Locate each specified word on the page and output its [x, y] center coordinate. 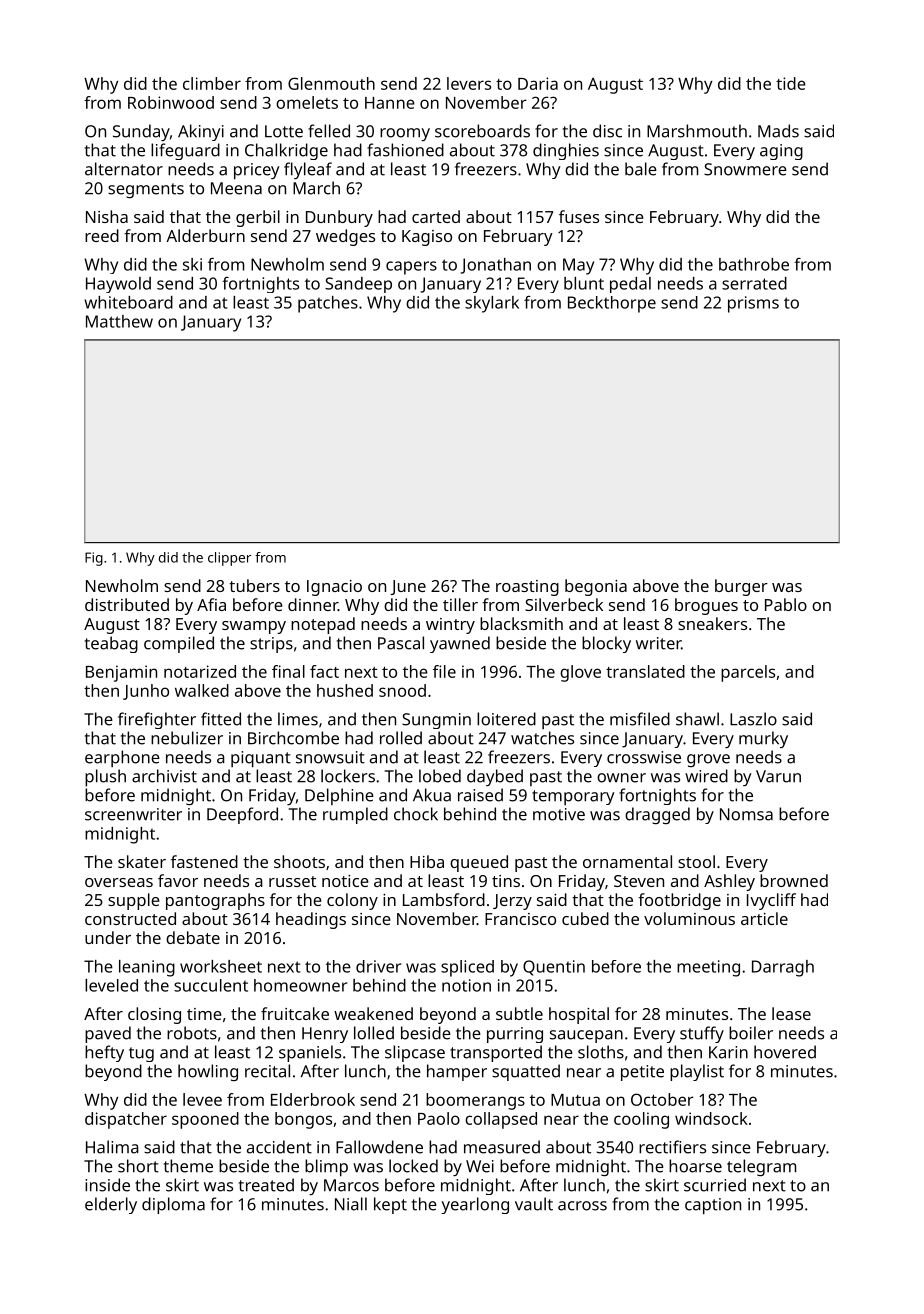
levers [469, 83]
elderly [111, 1205]
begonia [596, 587]
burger [741, 587]
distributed [127, 604]
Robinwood [171, 102]
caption [713, 1206]
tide [791, 83]
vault [534, 1204]
